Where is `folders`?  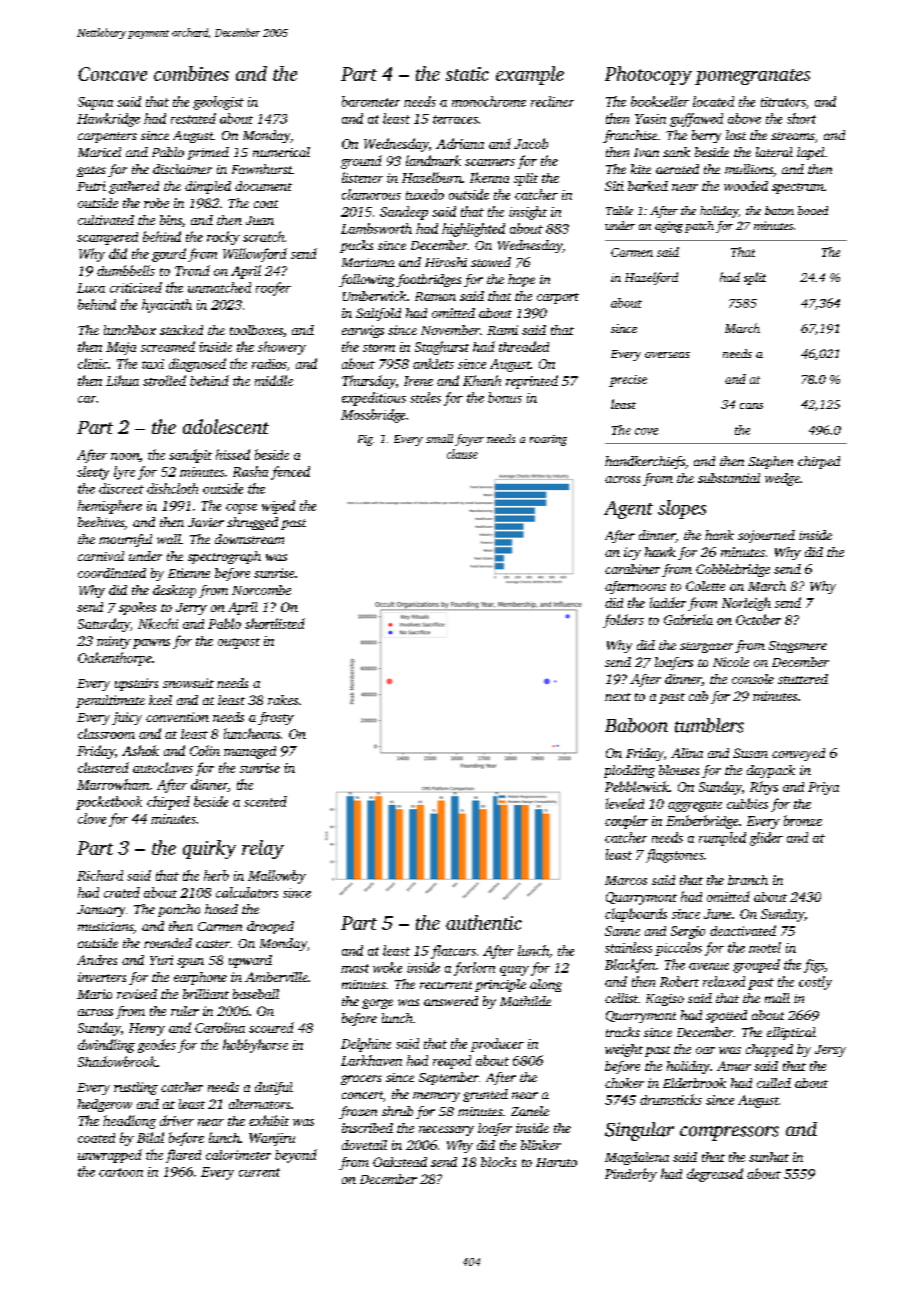 folders is located at coordinates (623, 621).
